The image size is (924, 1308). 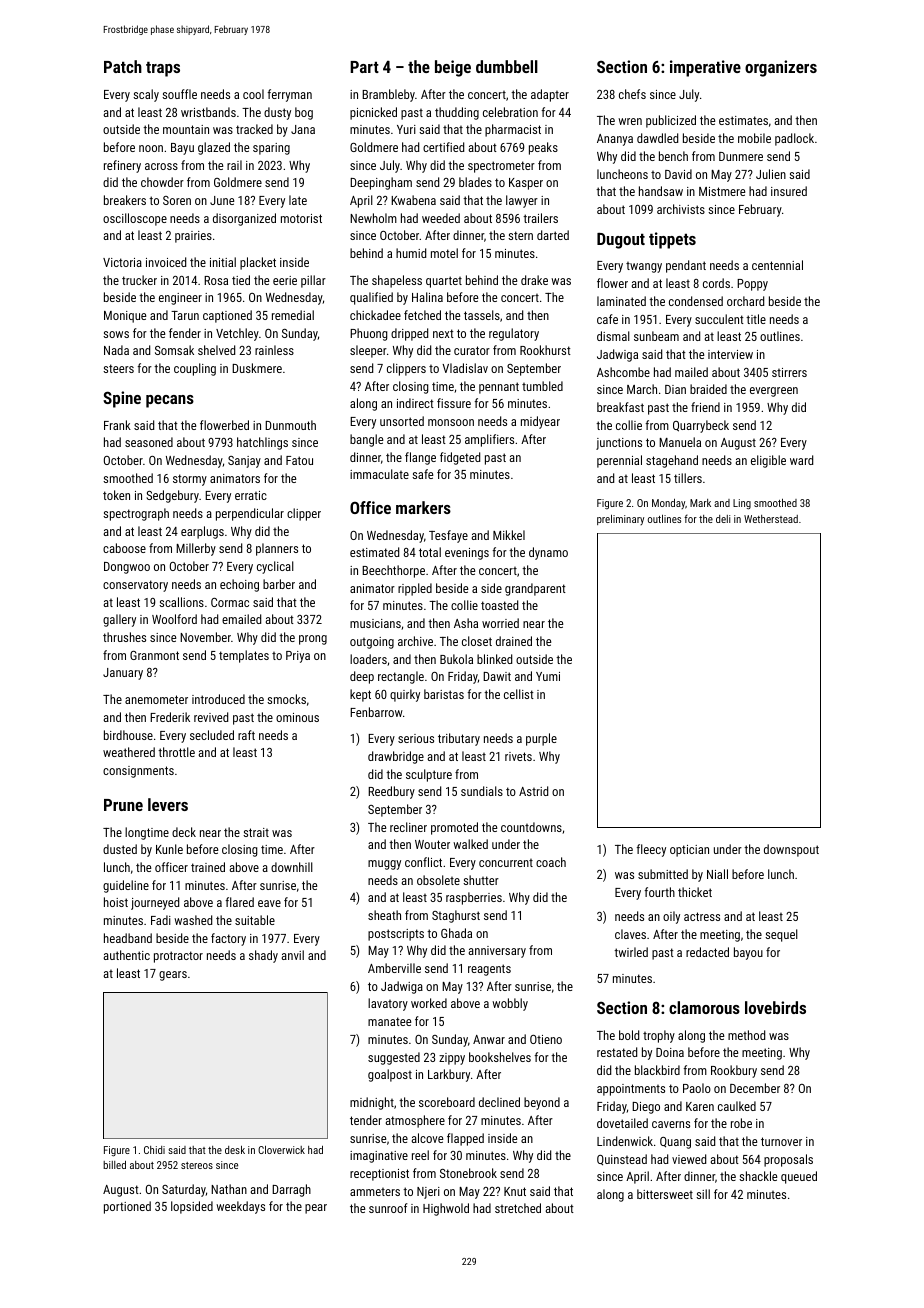 What do you see at coordinates (642, 389) in the document?
I see `March` at bounding box center [642, 389].
